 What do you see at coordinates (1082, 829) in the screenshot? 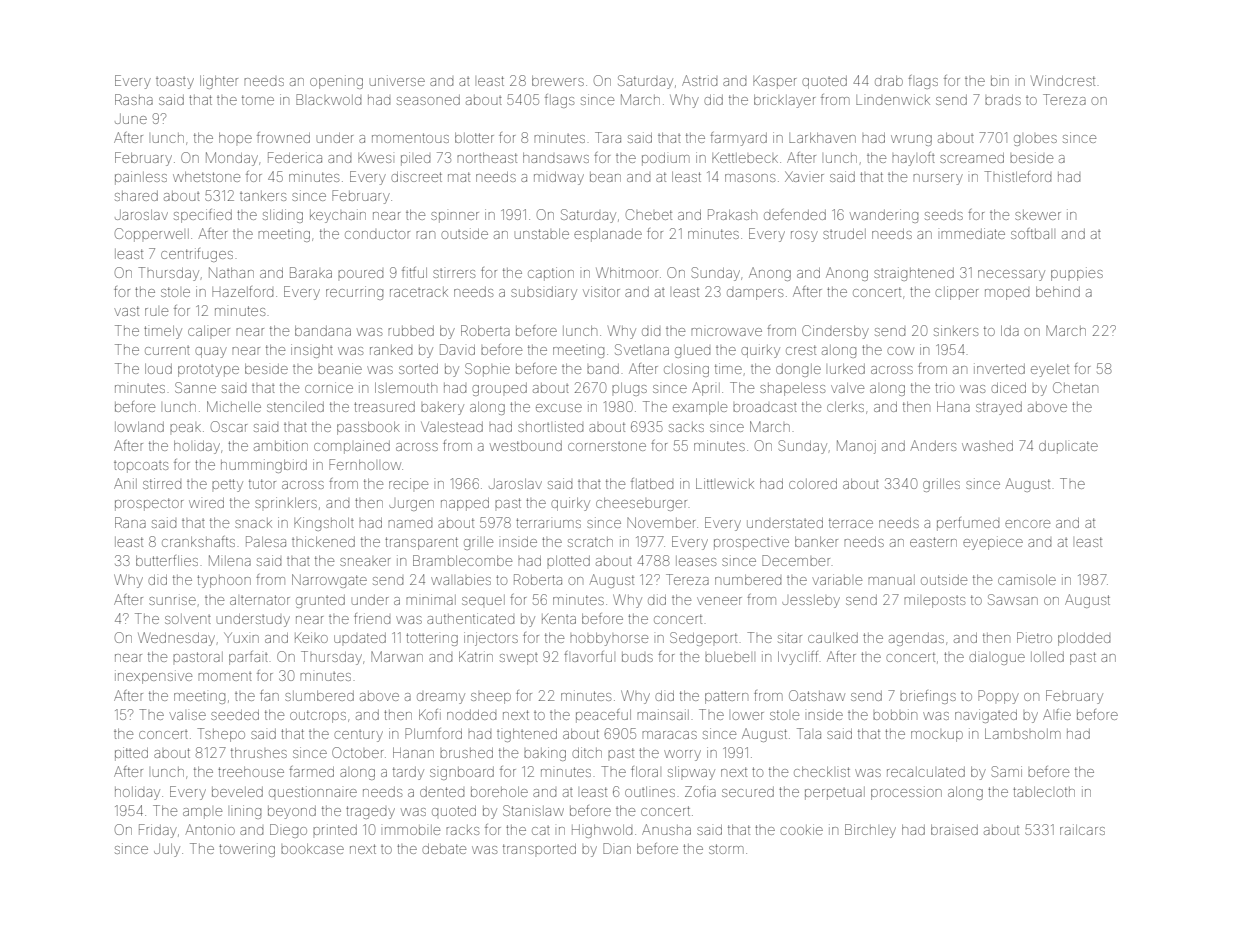
I see `railcars` at bounding box center [1082, 829].
